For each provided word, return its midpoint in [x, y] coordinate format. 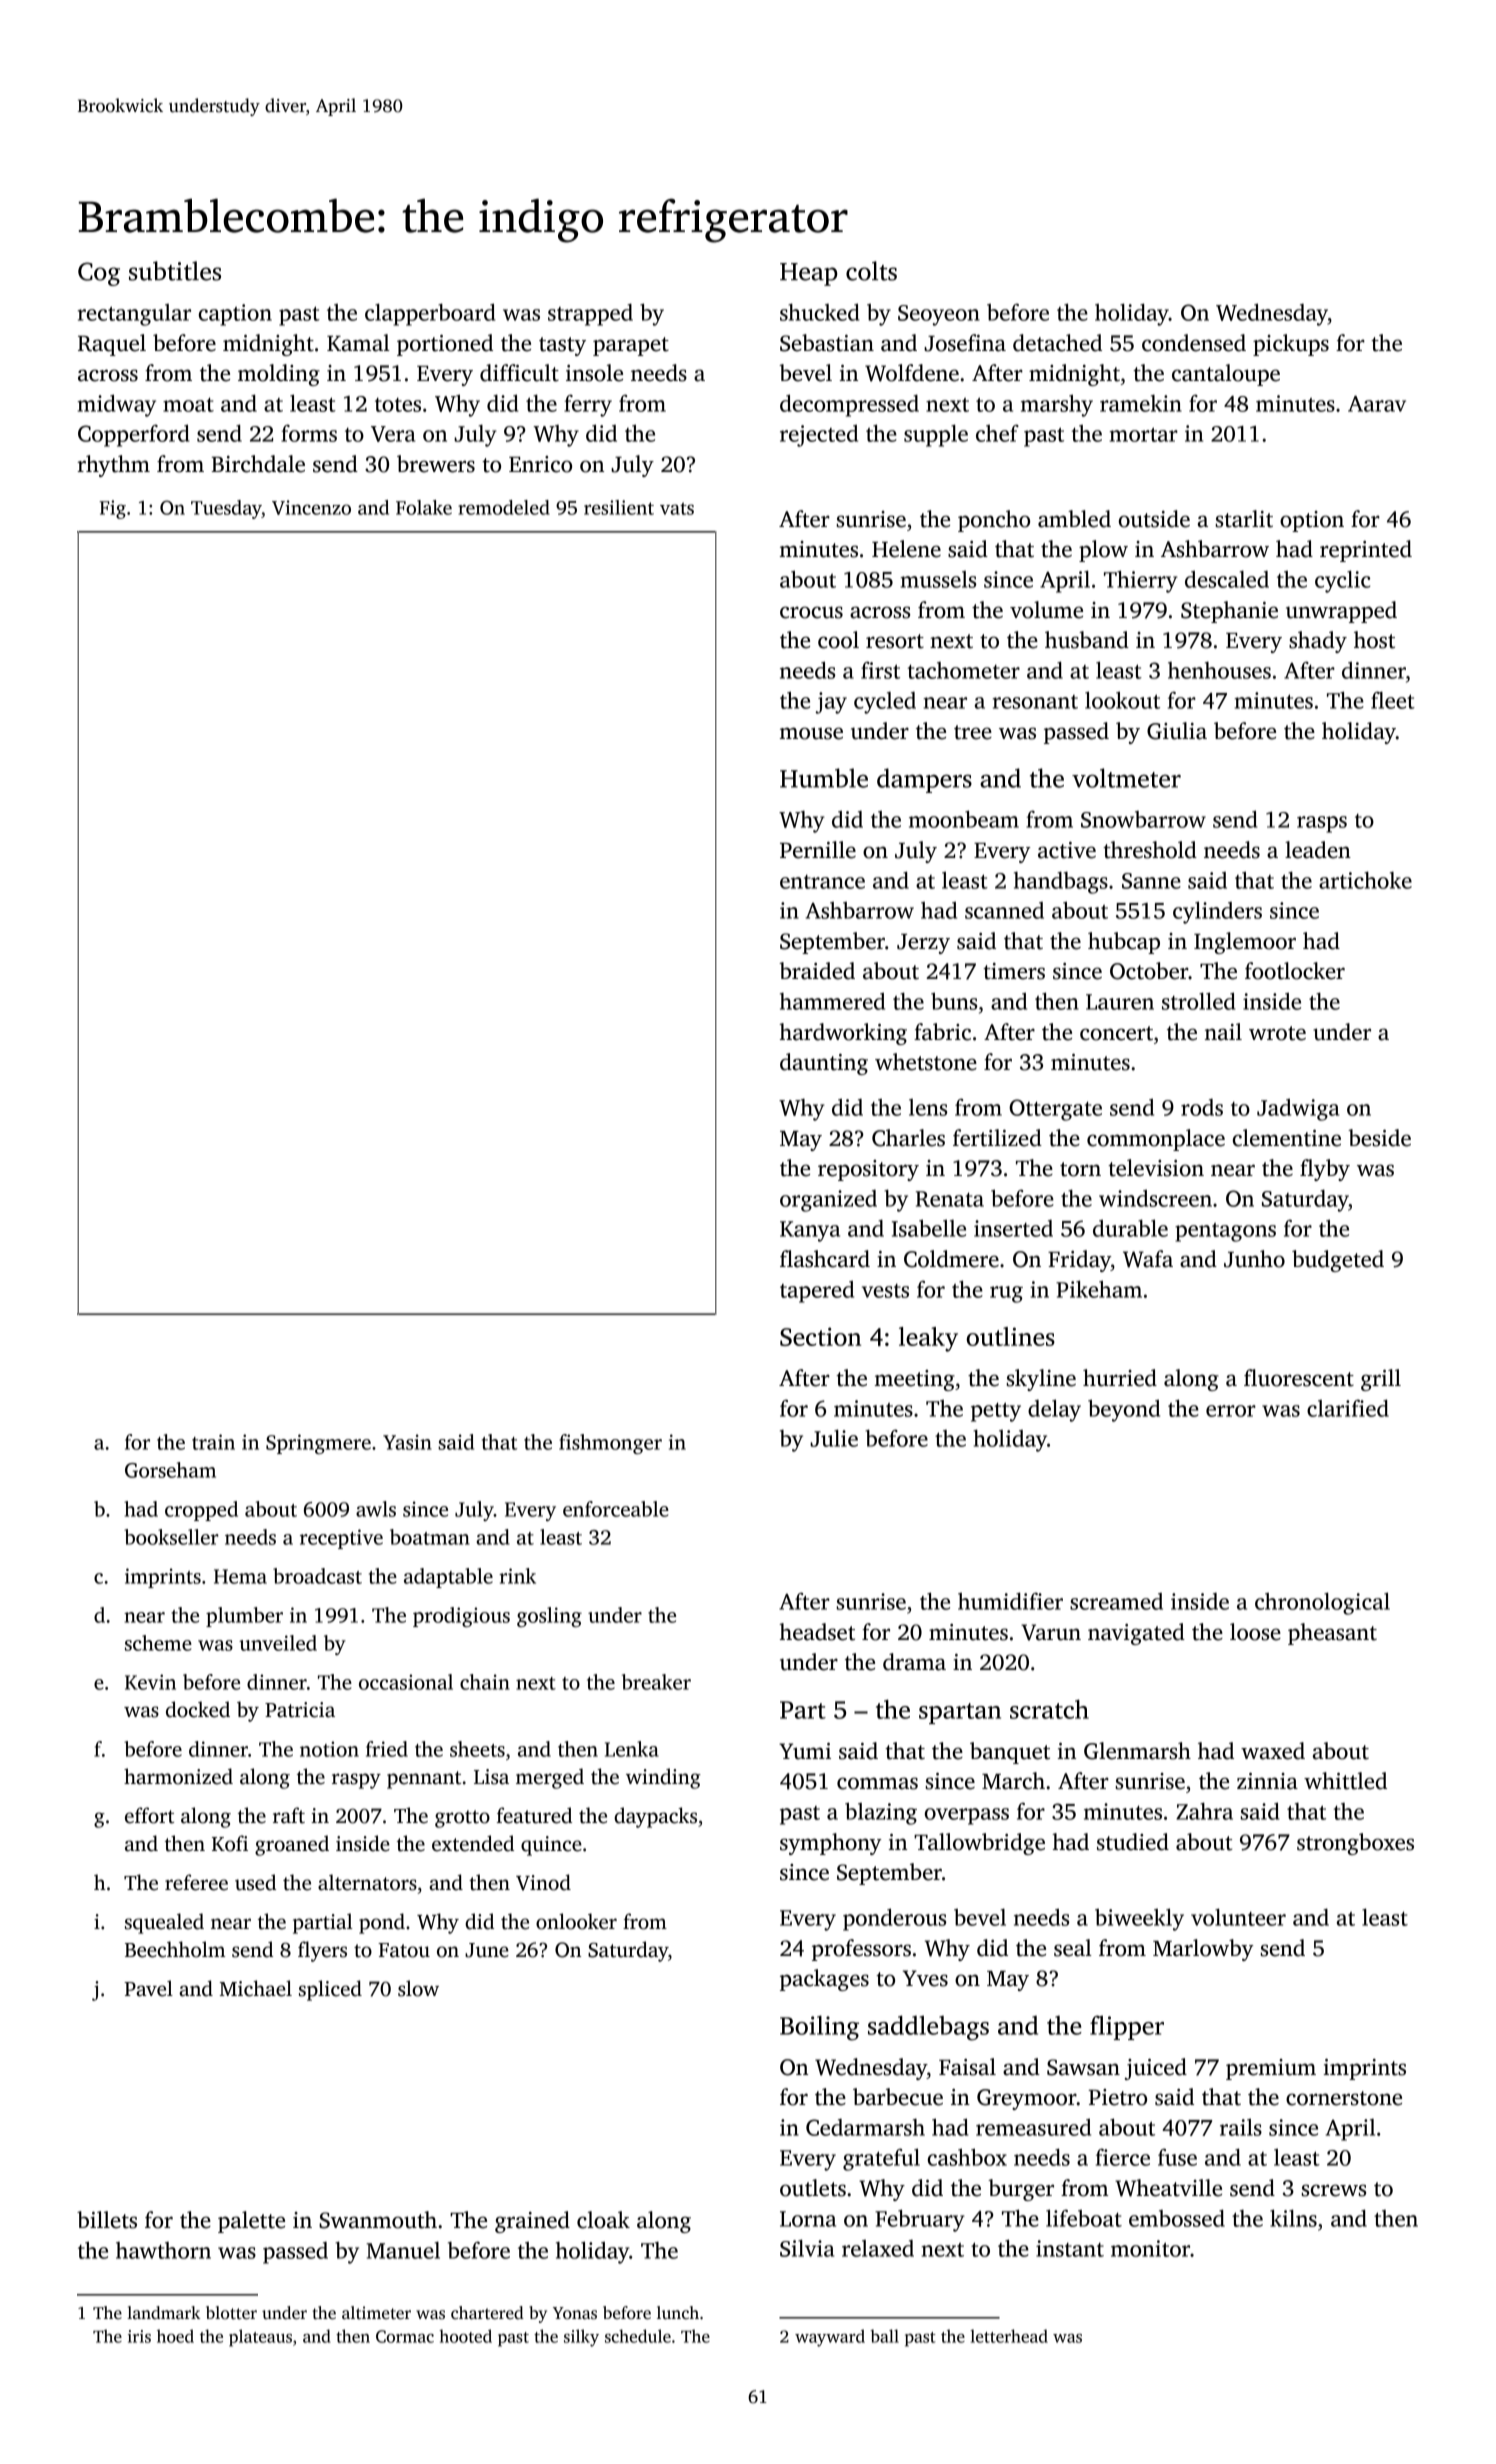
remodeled [504, 507]
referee [196, 1882]
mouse [811, 733]
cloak [603, 2220]
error [1231, 1411]
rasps [1322, 824]
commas [877, 1783]
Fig [112, 509]
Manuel [403, 2250]
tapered [817, 1291]
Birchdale [258, 464]
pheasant [1332, 1634]
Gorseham [170, 1470]
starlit [1244, 519]
